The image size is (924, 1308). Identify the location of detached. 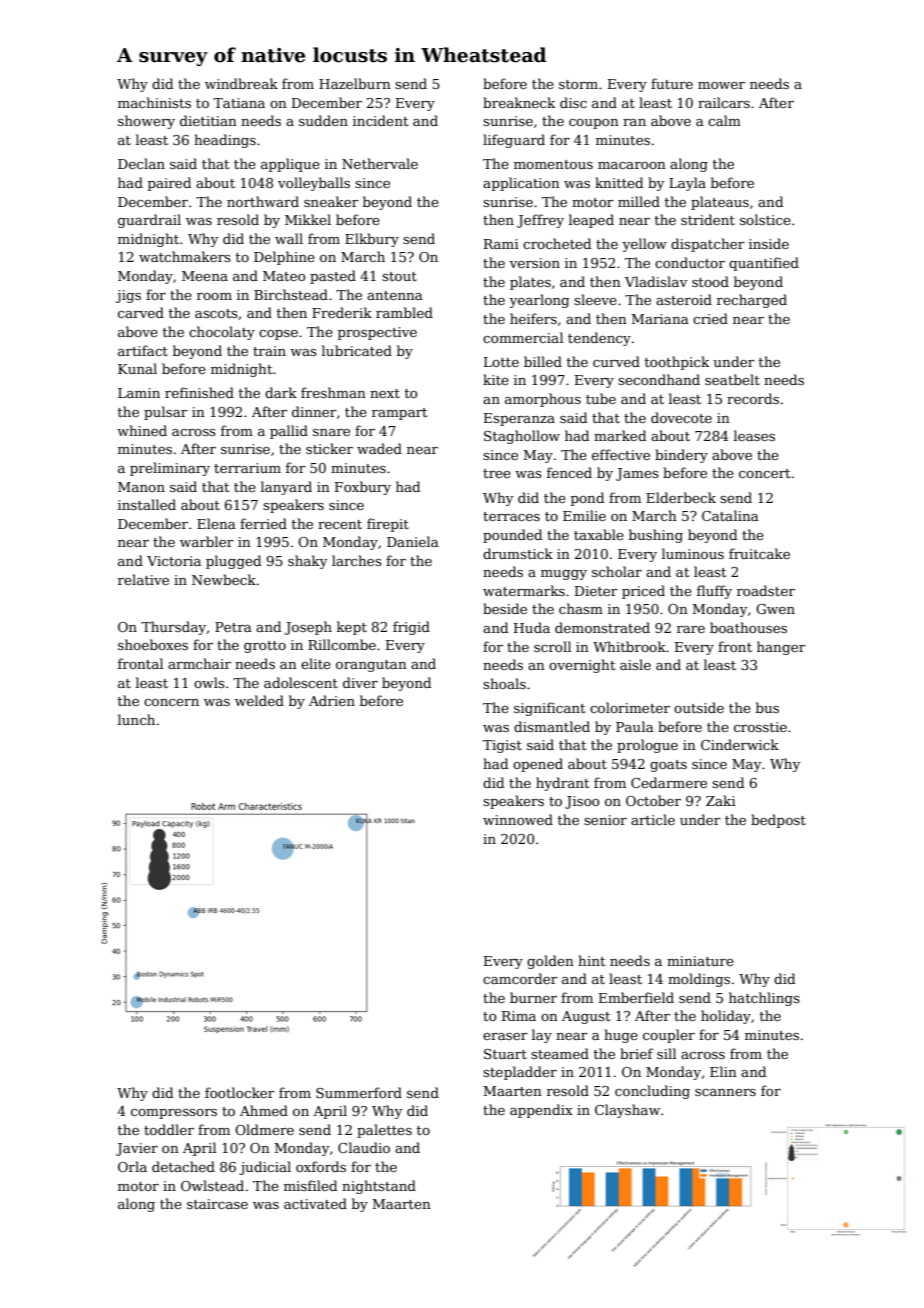
(183, 1166).
